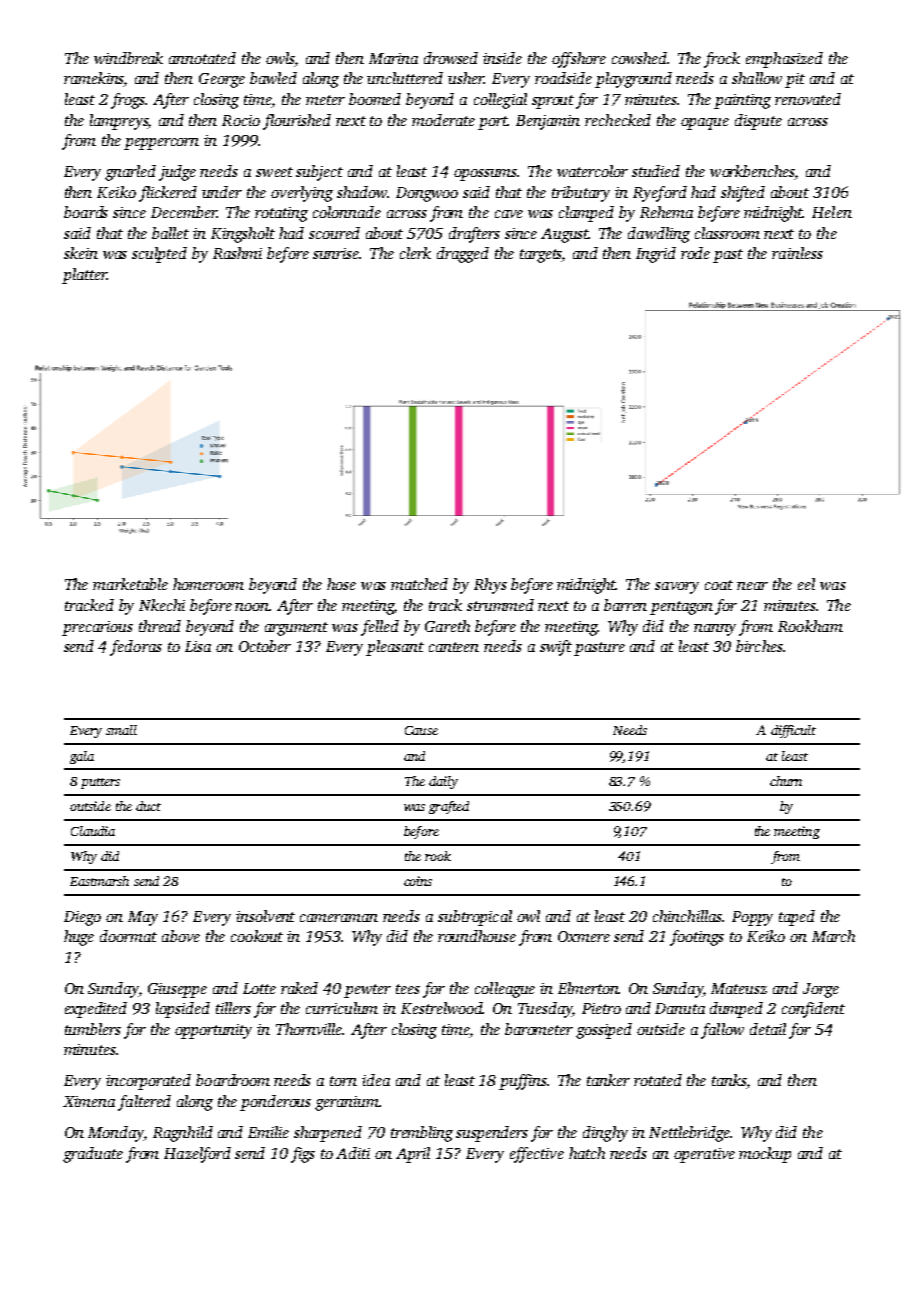 This document has width=924, height=1314. Describe the element at coordinates (265, 916) in the document. I see `insolvent` at that location.
